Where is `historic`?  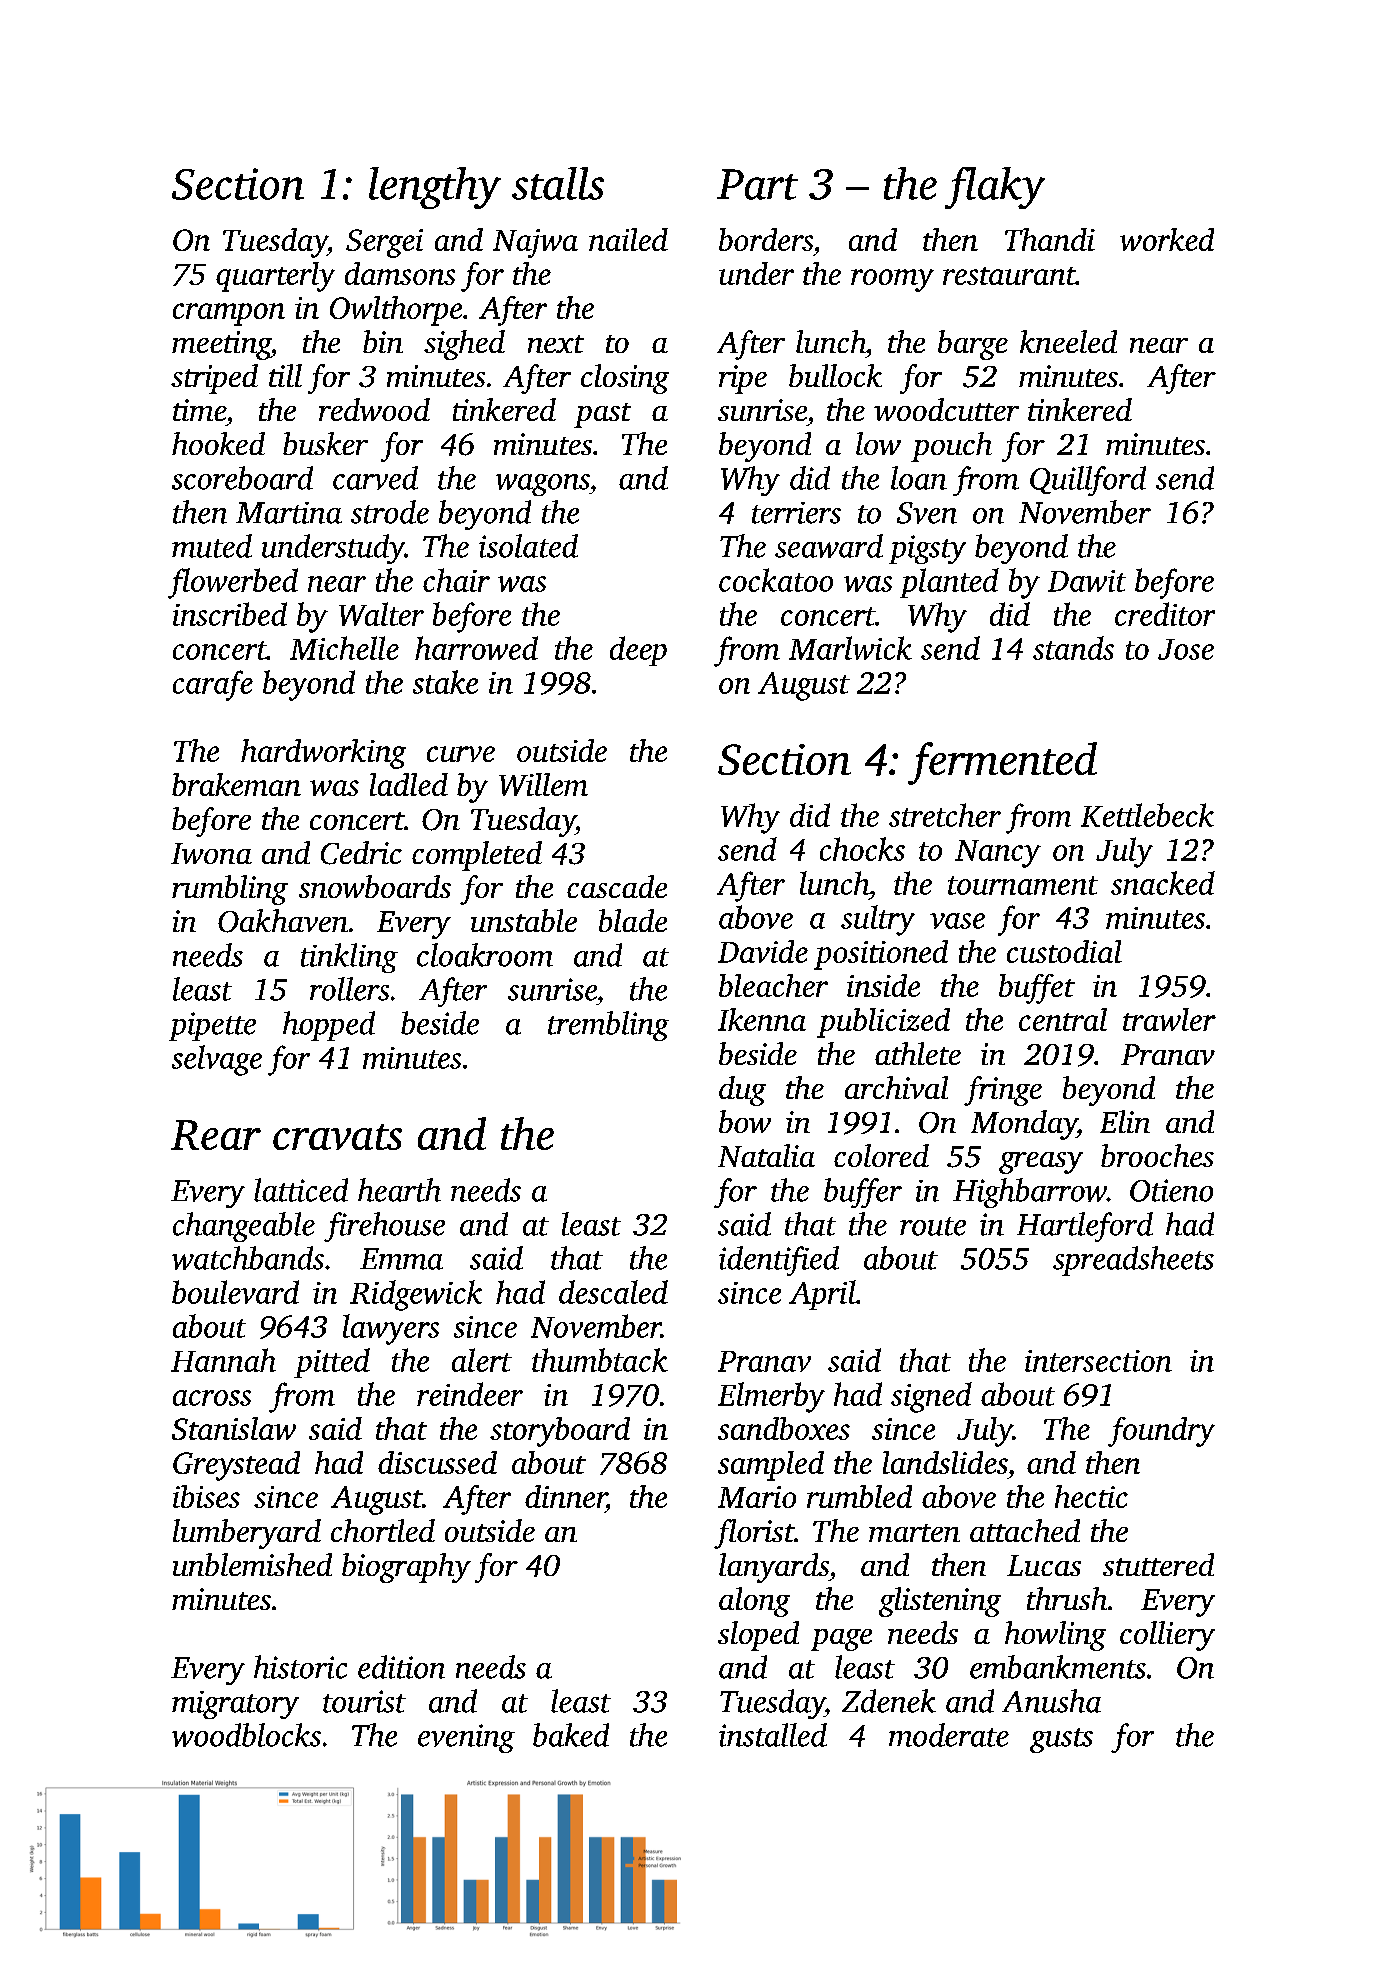
historic is located at coordinates (300, 1667).
